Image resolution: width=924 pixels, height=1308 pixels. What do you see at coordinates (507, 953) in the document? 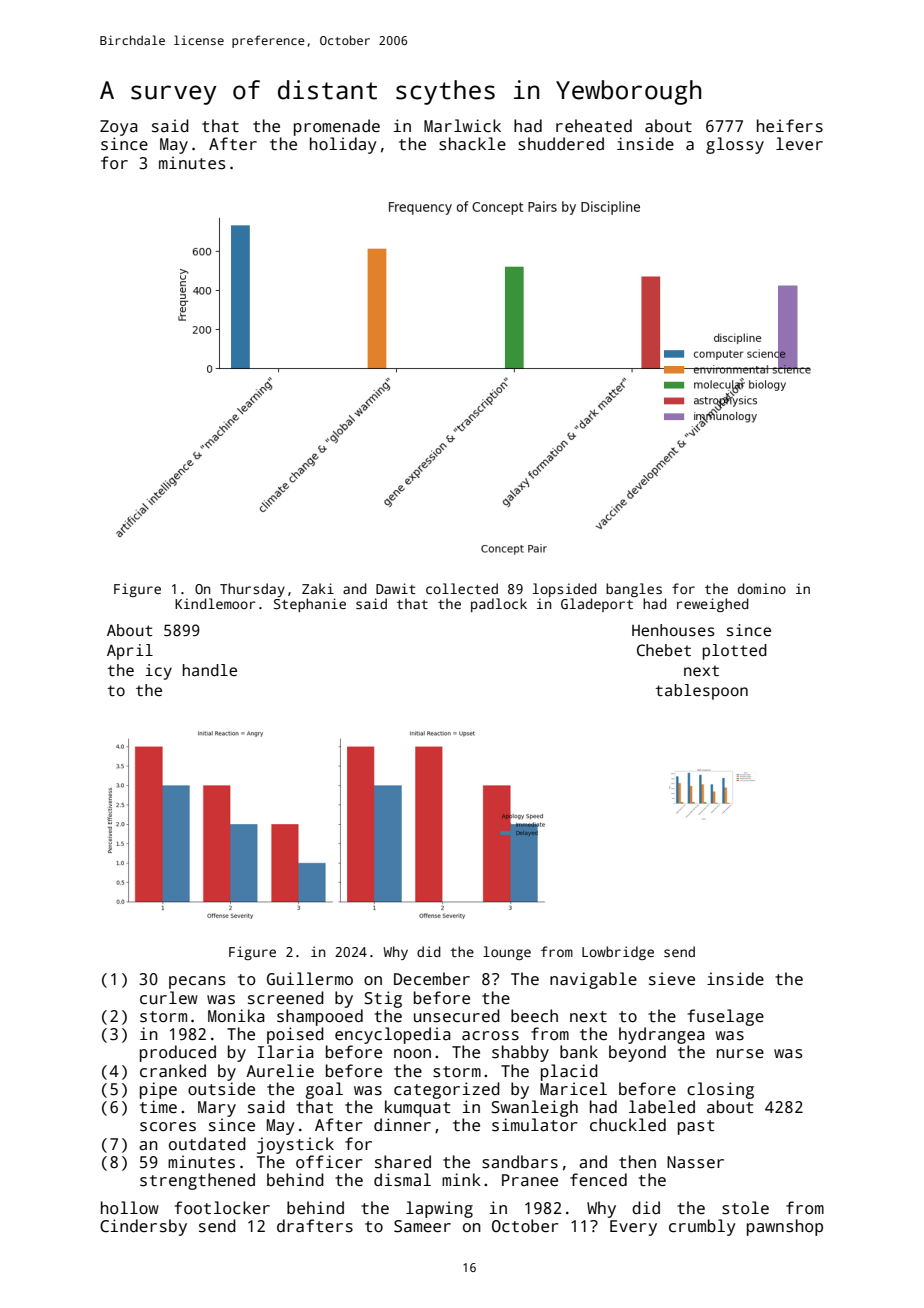
I see `lounge` at bounding box center [507, 953].
